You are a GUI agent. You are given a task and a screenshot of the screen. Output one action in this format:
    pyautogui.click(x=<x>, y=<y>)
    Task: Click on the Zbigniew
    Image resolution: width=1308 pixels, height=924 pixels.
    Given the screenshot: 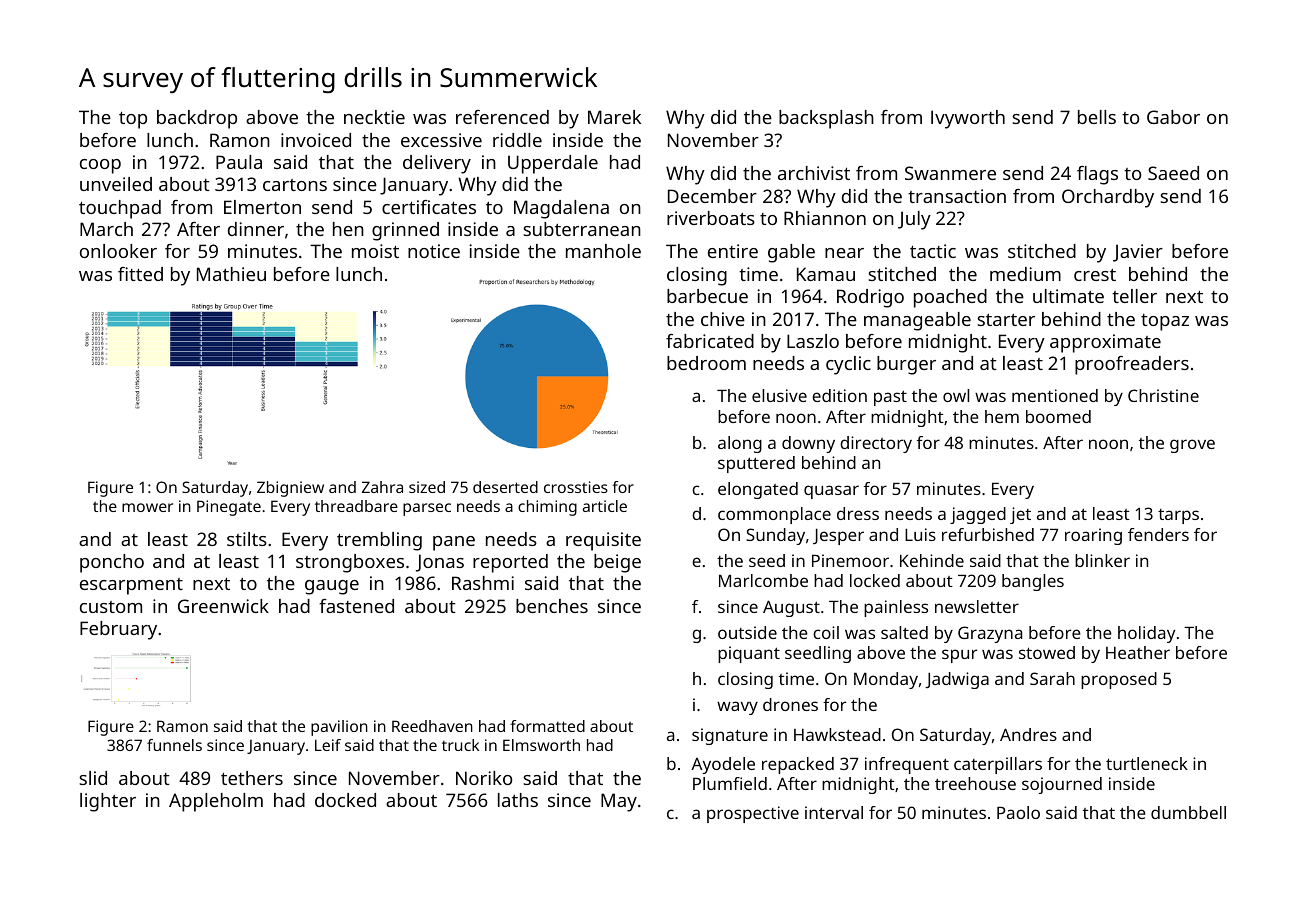 What is the action you would take?
    pyautogui.click(x=290, y=489)
